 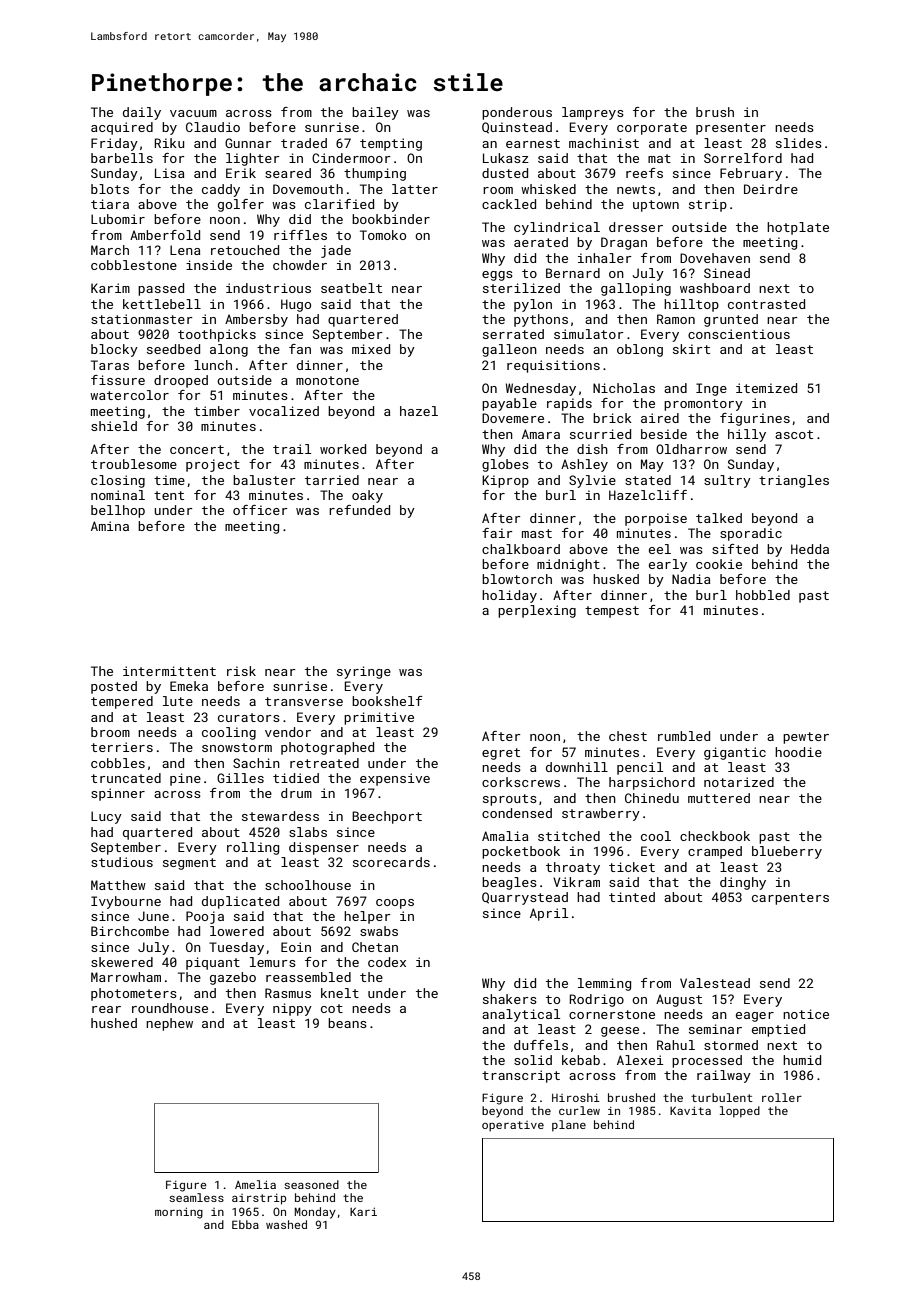 I want to click on posted, so click(x=114, y=687).
